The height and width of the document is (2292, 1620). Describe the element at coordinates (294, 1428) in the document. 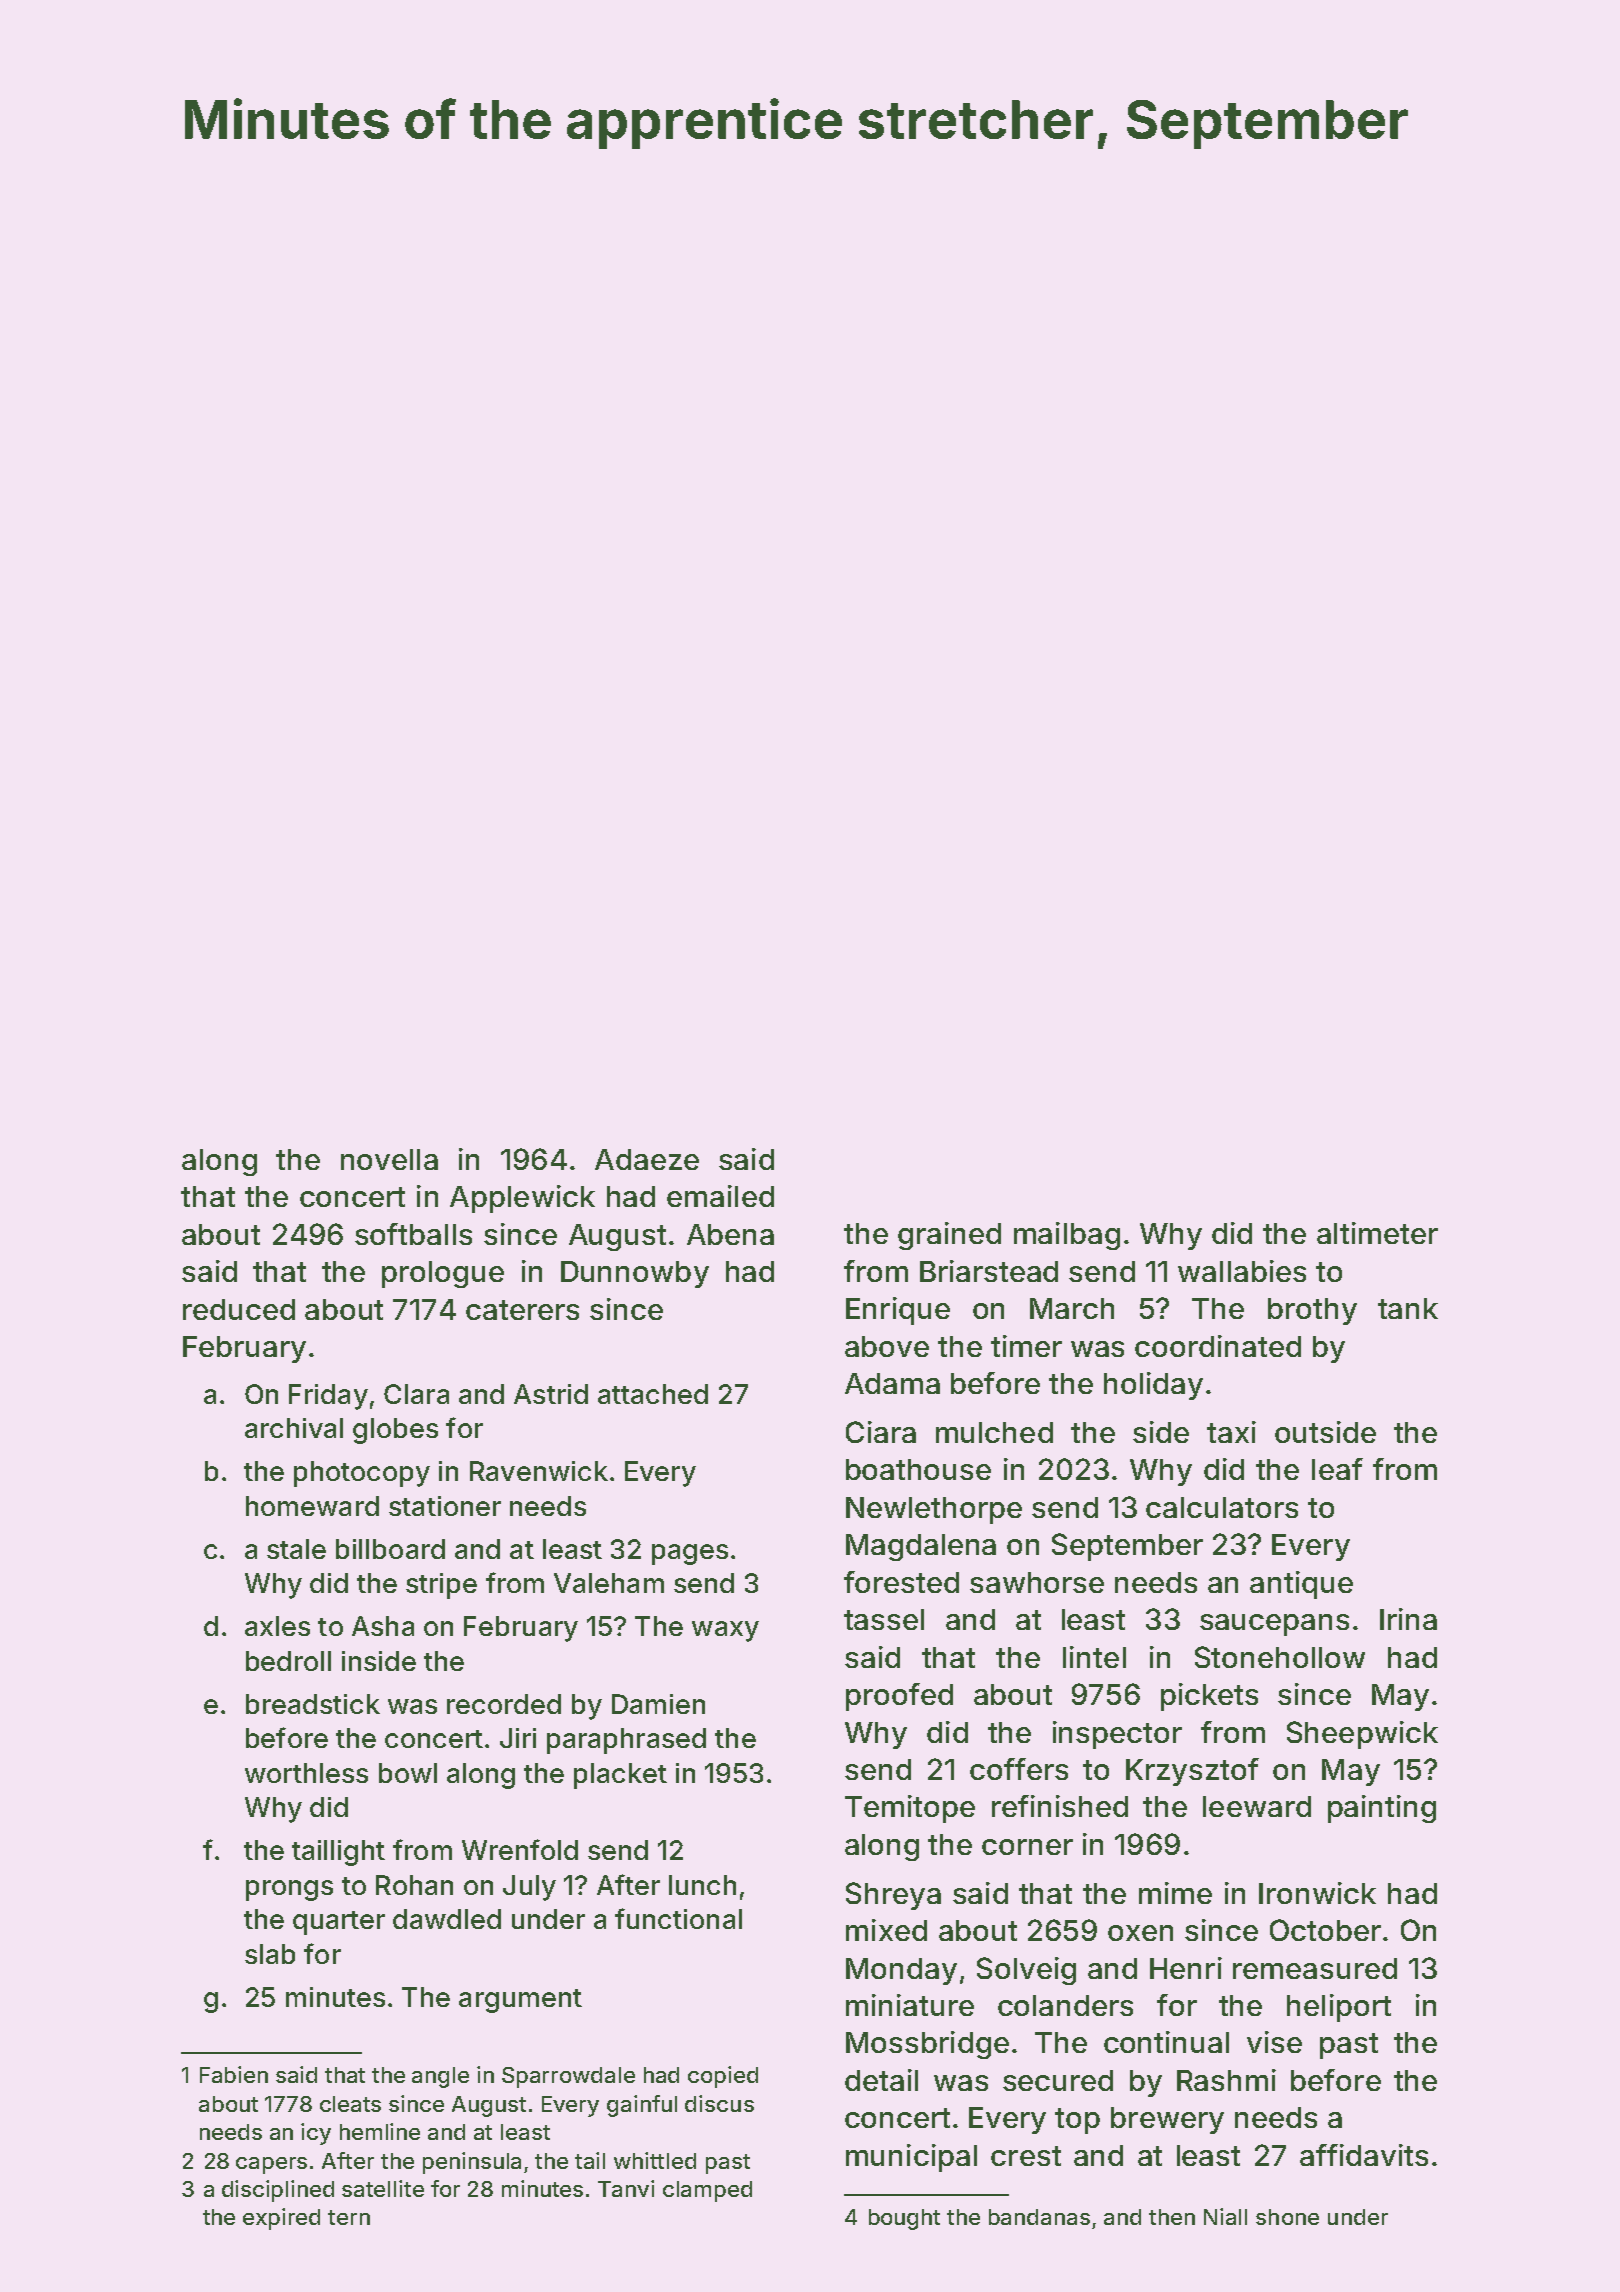

I see `archival` at that location.
